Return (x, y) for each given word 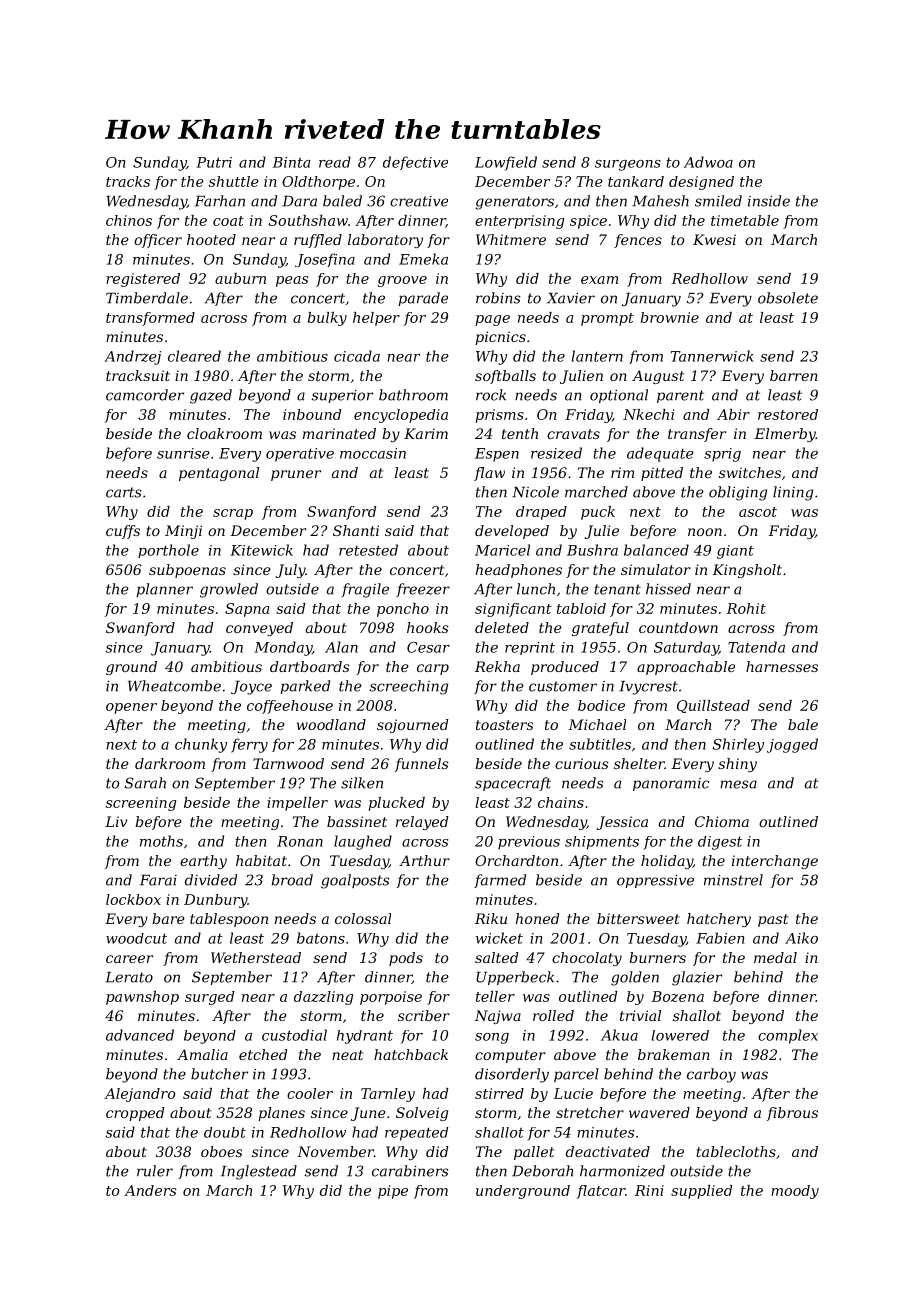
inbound (312, 414)
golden (635, 978)
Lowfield (506, 163)
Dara (299, 201)
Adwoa (708, 162)
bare (168, 918)
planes (281, 1114)
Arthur (424, 860)
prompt (607, 319)
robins (498, 298)
